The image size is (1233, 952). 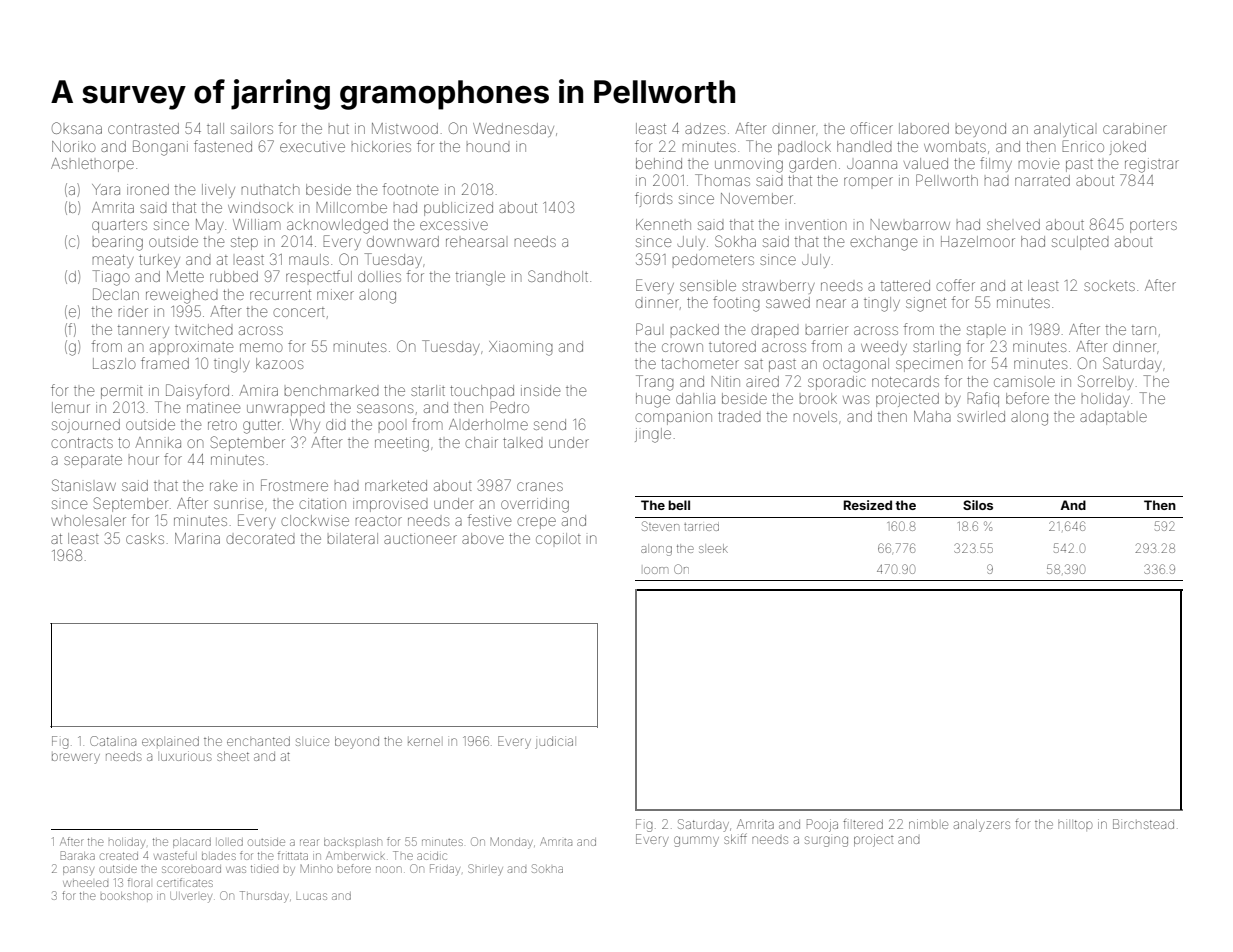 I want to click on casks, so click(x=145, y=538).
